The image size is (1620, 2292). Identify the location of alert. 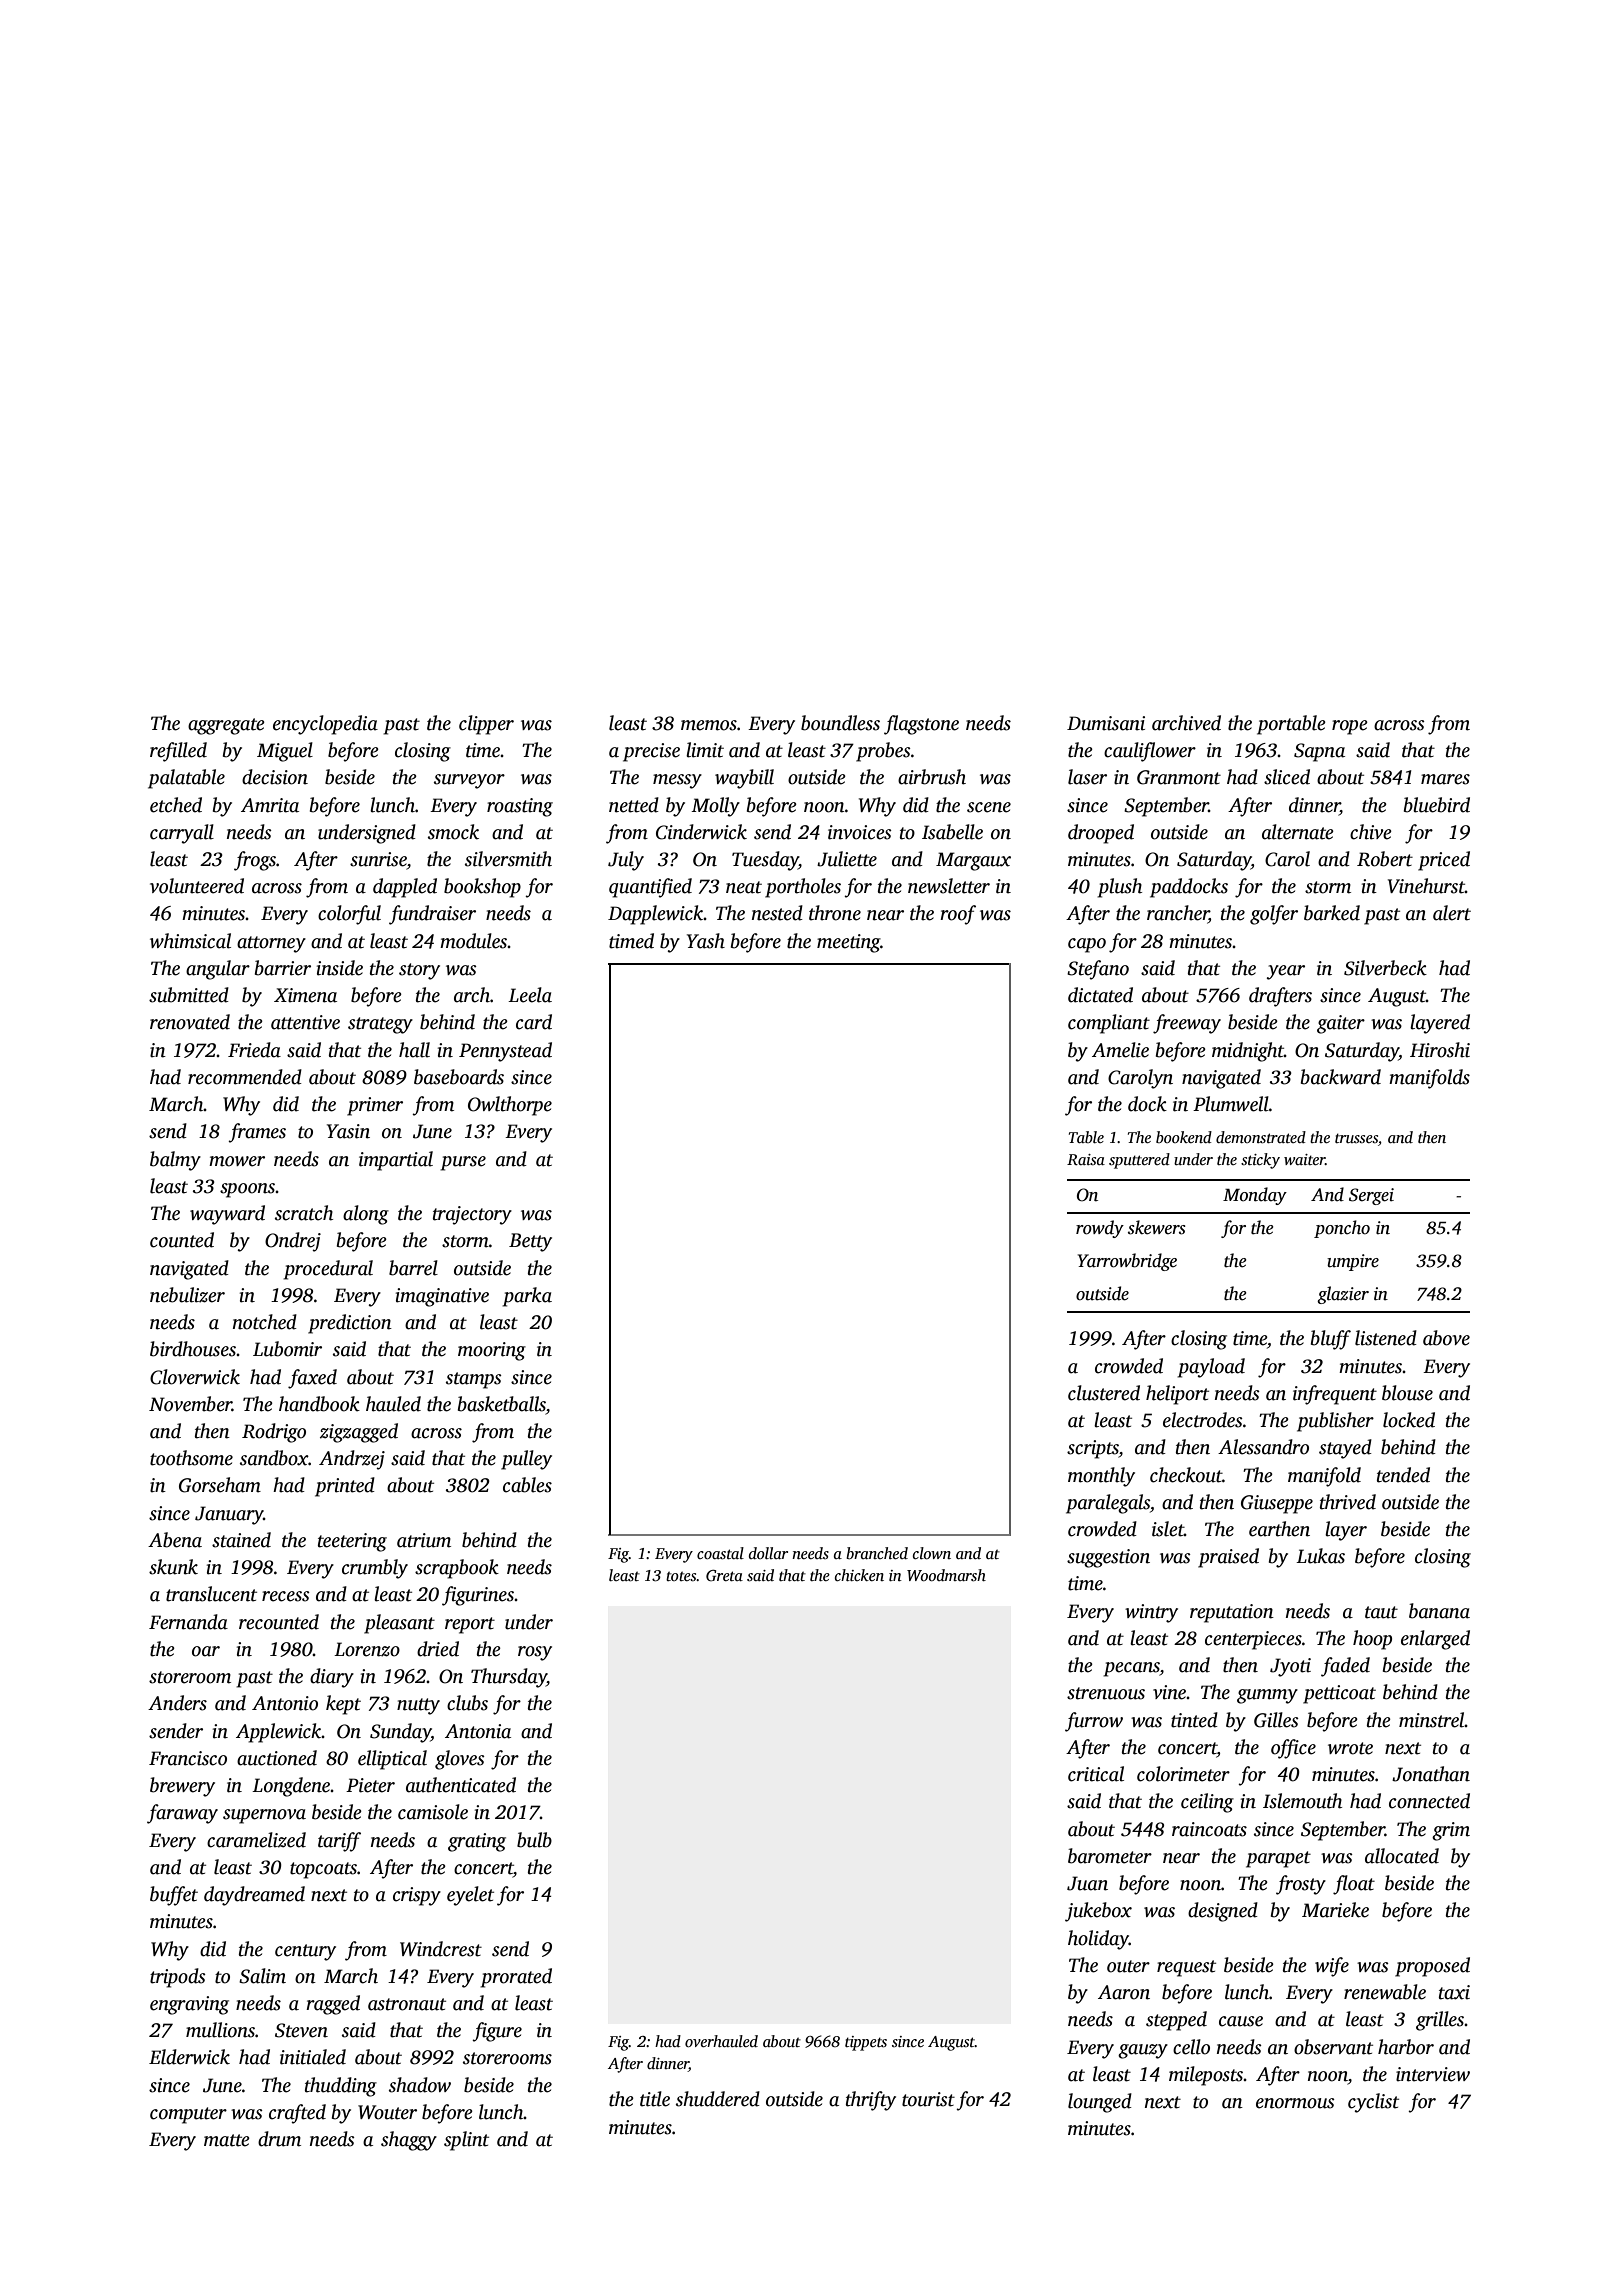
(1452, 913).
